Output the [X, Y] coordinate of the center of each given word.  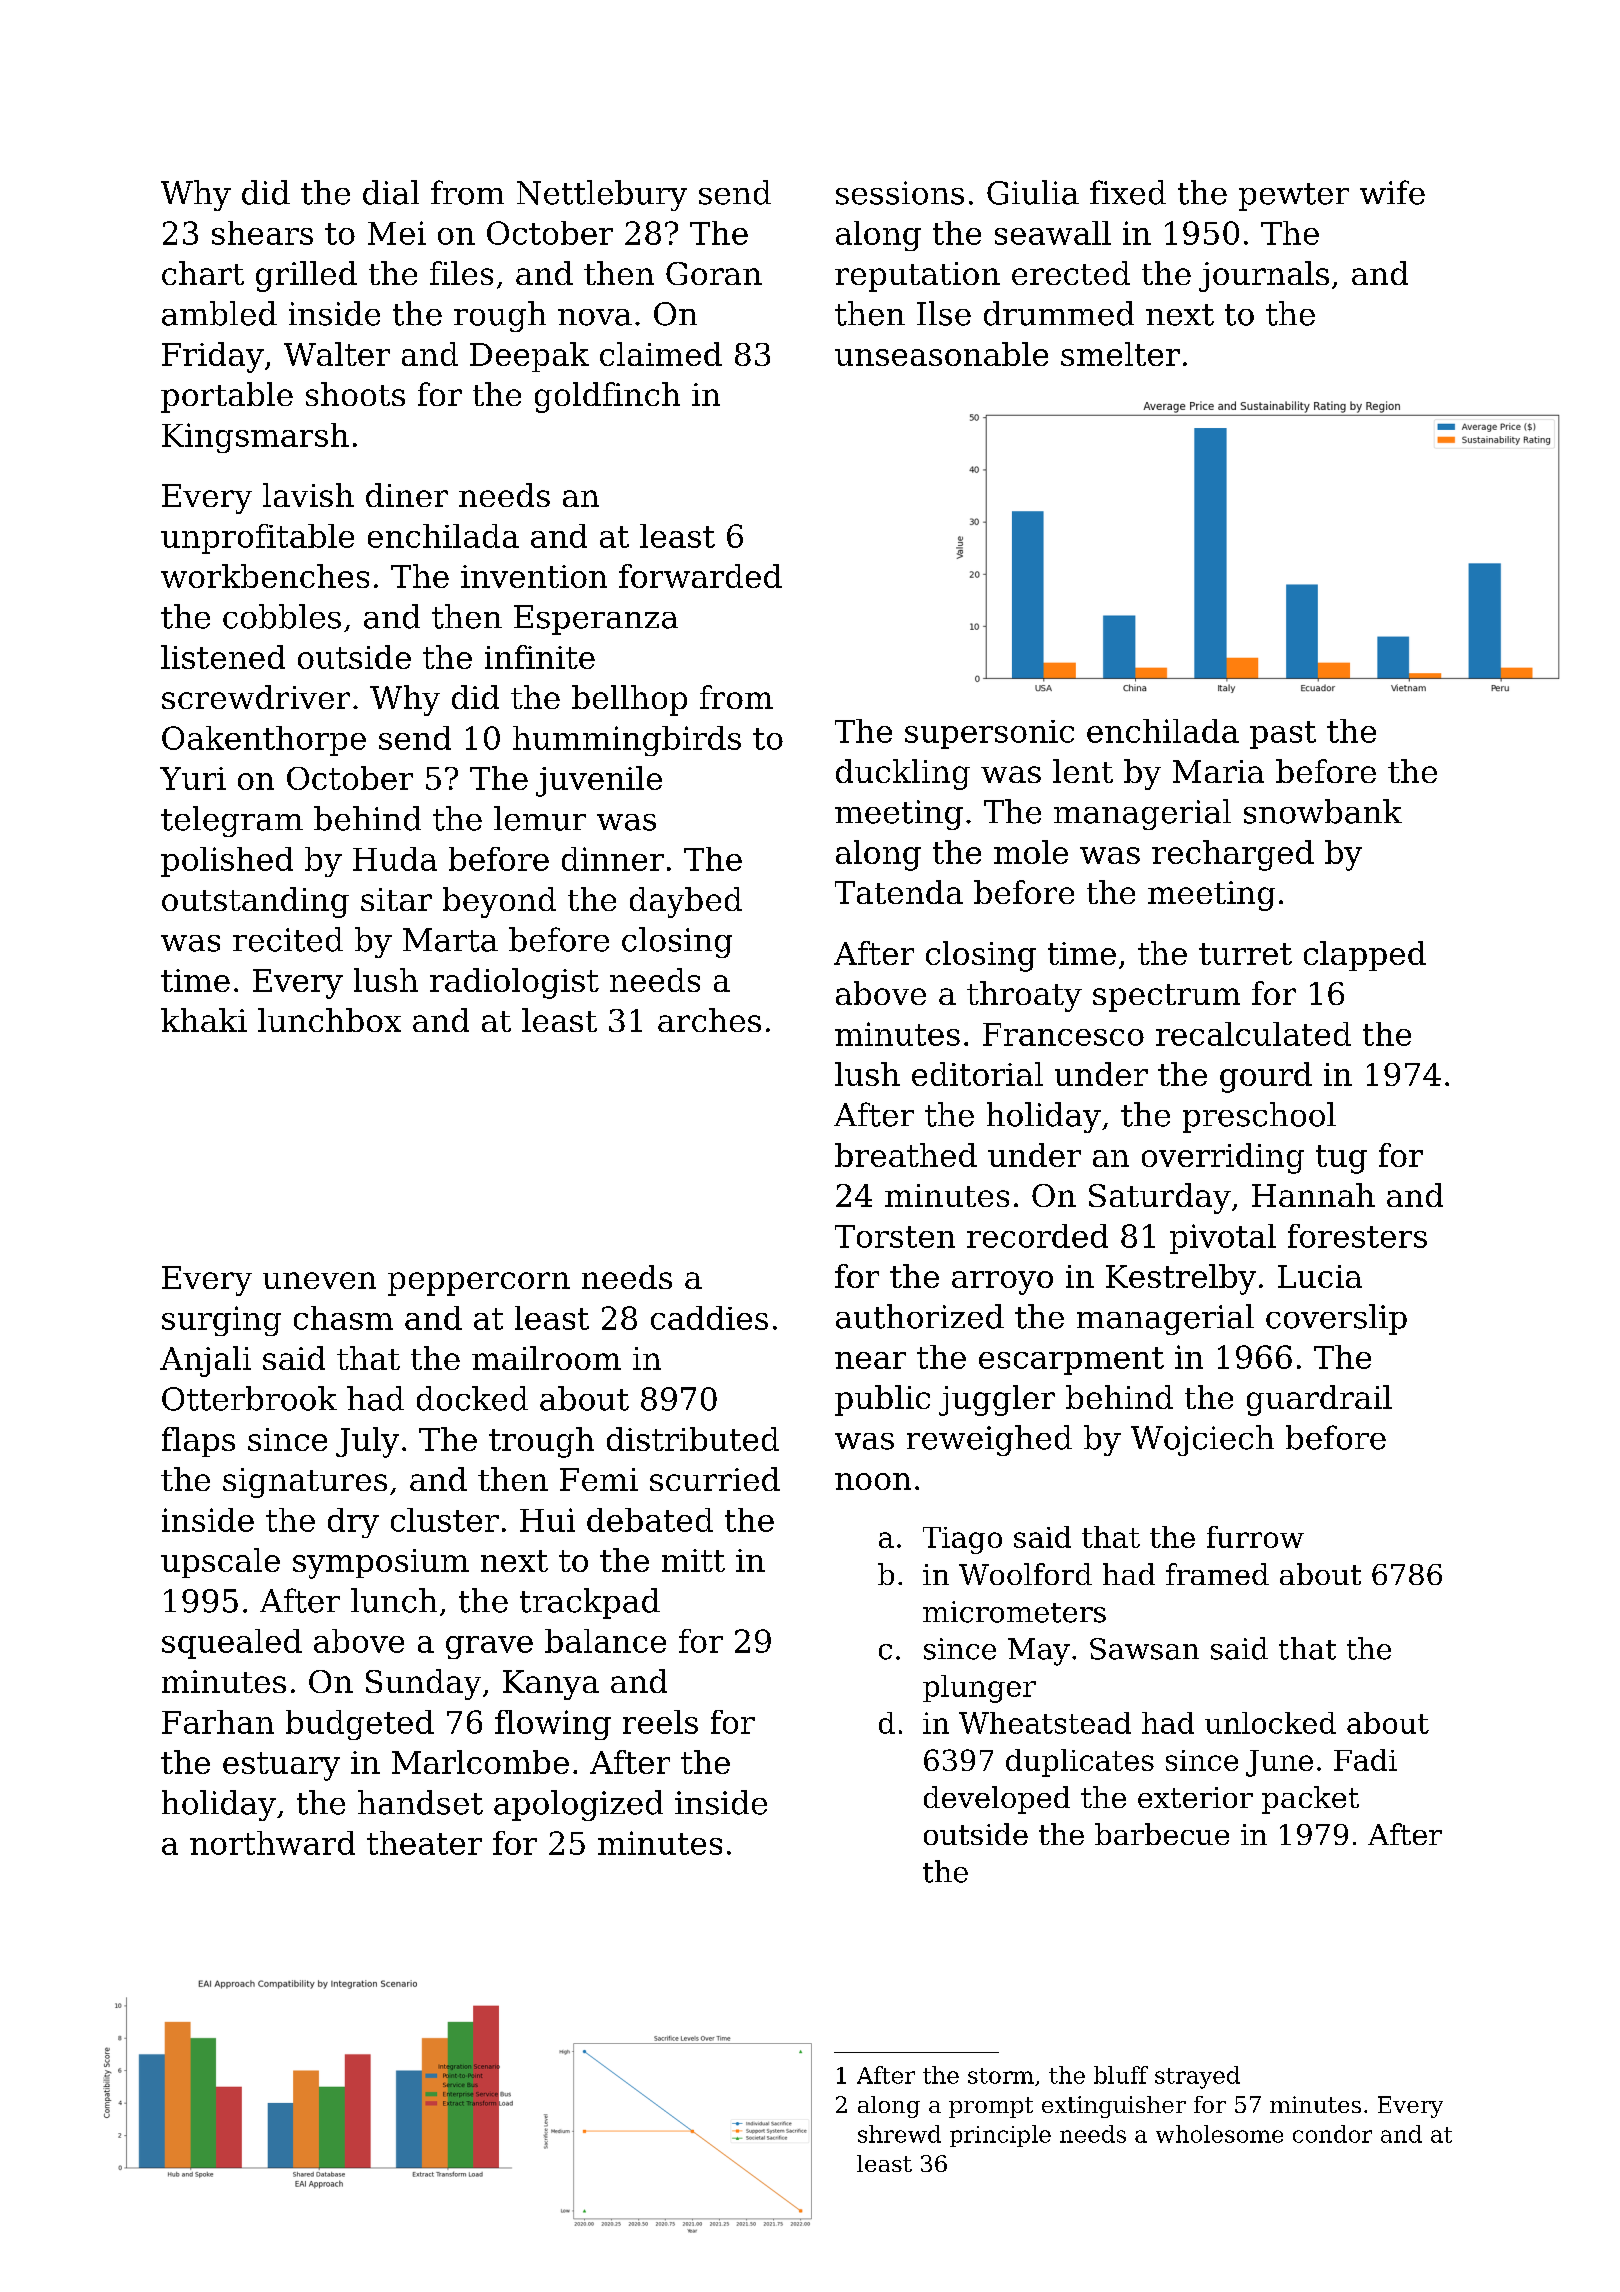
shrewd [899, 2134]
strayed [1197, 2077]
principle [1000, 2136]
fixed [1128, 192]
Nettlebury [602, 195]
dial [391, 192]
